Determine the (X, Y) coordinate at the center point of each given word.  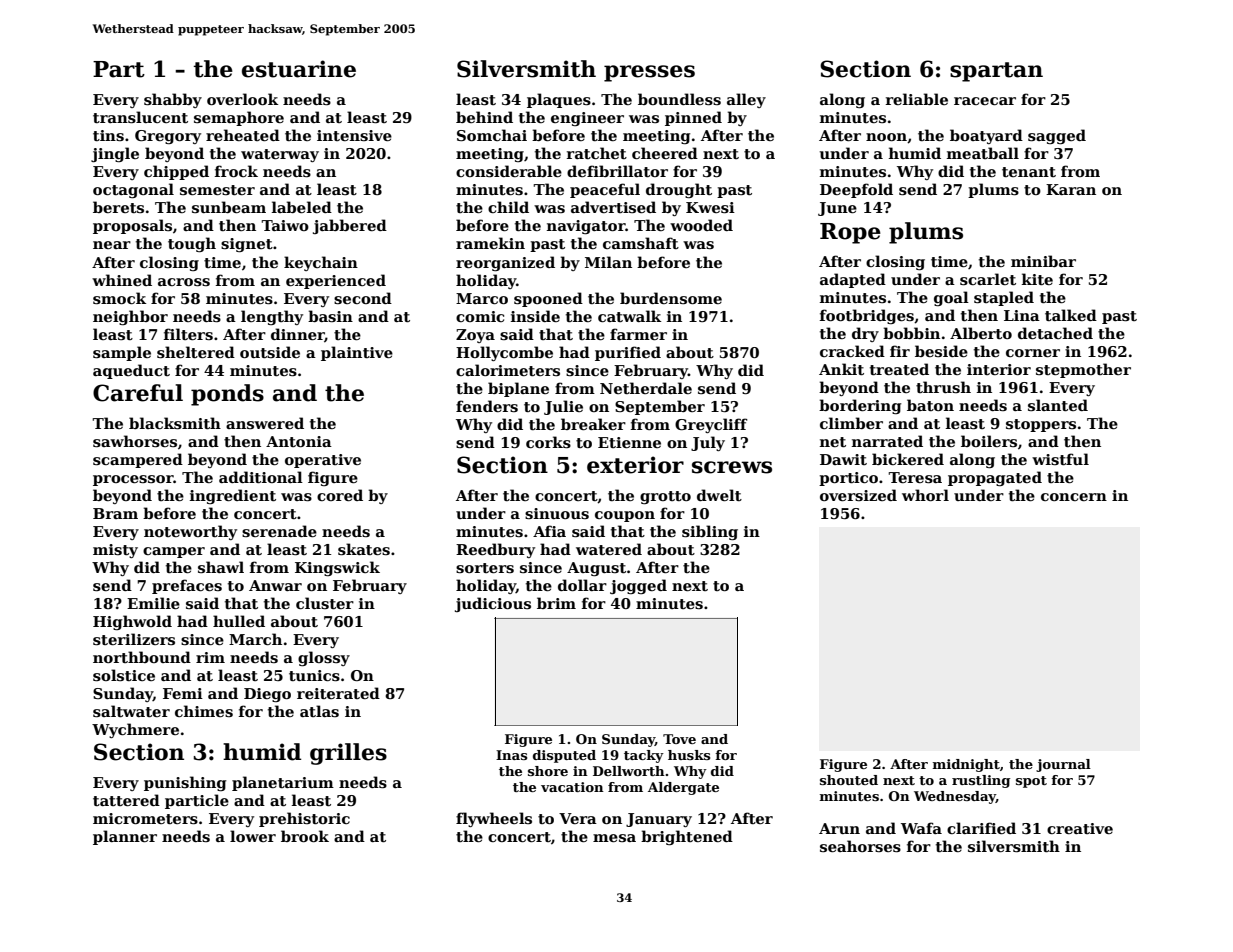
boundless (679, 99)
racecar (985, 101)
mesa (614, 838)
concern (1074, 497)
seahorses (860, 846)
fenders (487, 406)
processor (133, 480)
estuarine (299, 69)
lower (253, 836)
